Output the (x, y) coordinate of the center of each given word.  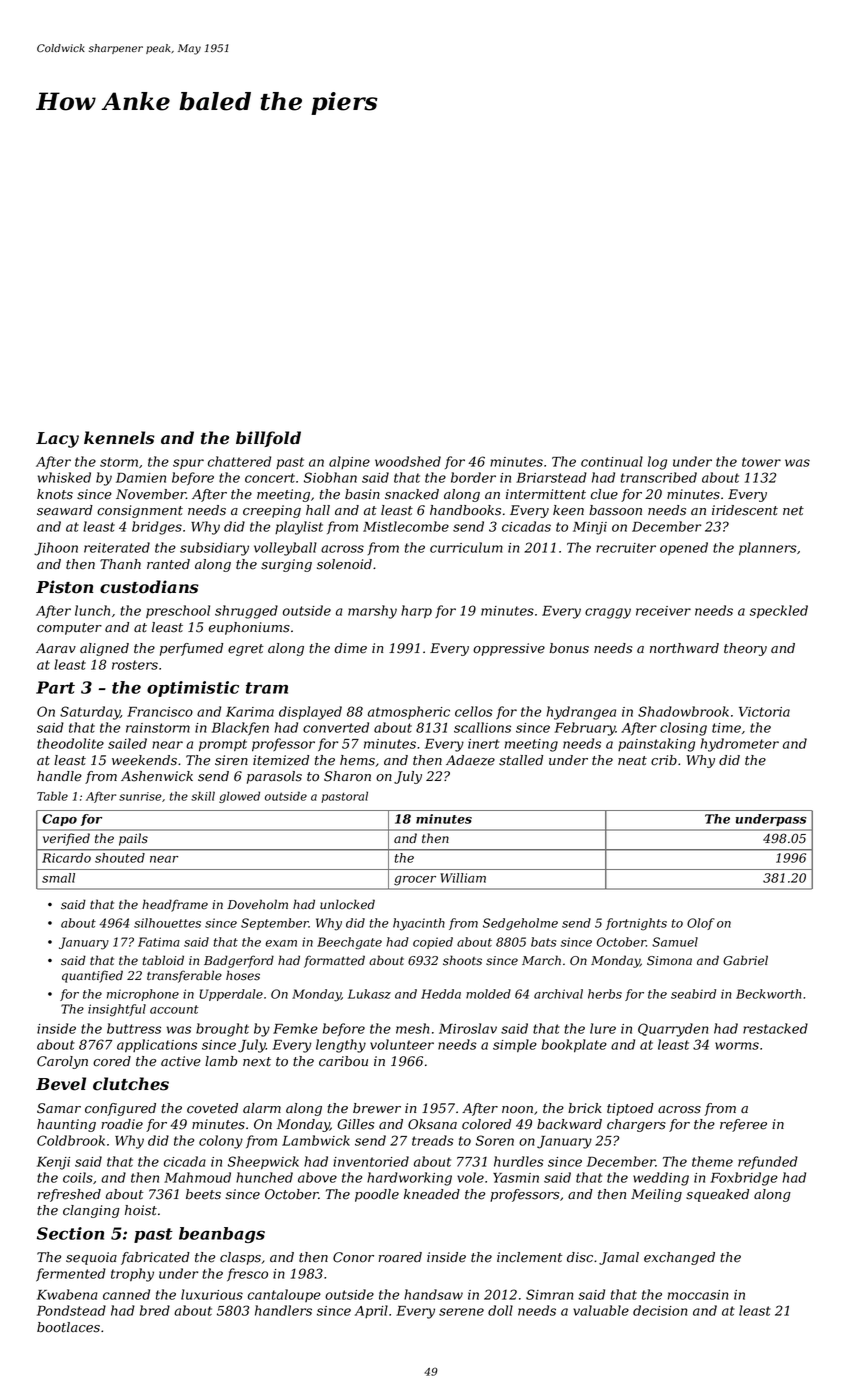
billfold (268, 439)
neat (632, 761)
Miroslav (468, 1028)
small (58, 878)
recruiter (626, 548)
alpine (349, 462)
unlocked (347, 904)
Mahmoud (197, 1177)
